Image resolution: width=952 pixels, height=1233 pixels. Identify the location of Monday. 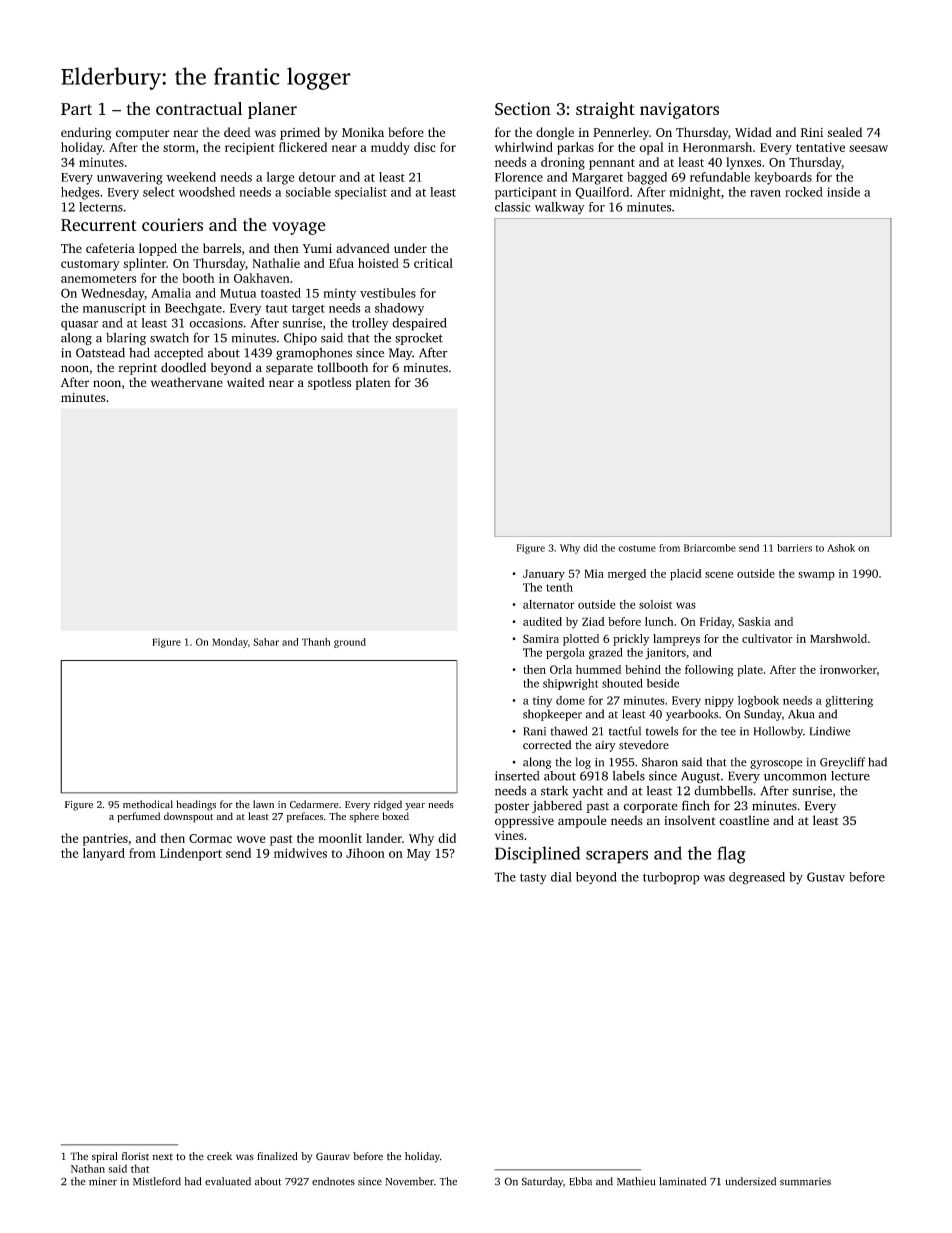
(230, 643).
